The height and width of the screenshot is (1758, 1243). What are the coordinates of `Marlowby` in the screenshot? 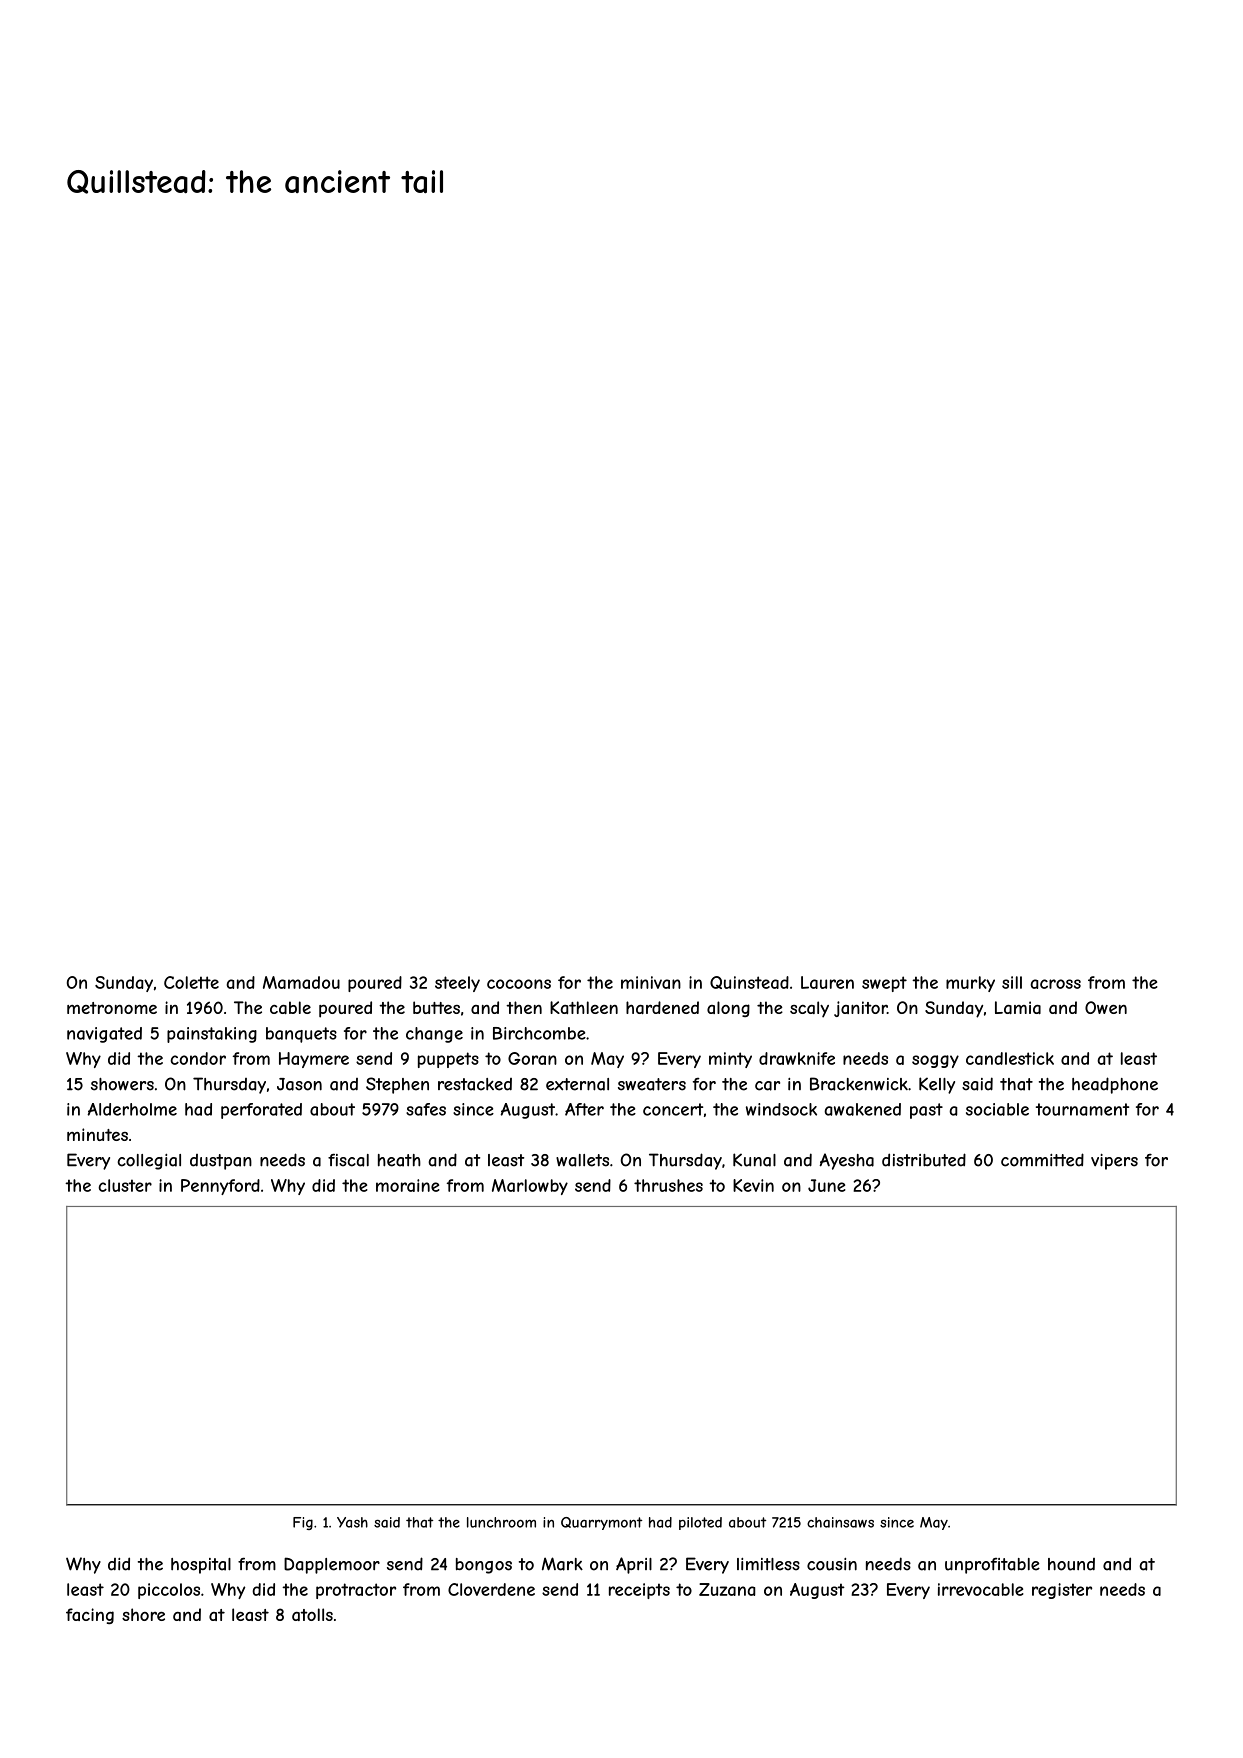 It's located at (530, 1187).
